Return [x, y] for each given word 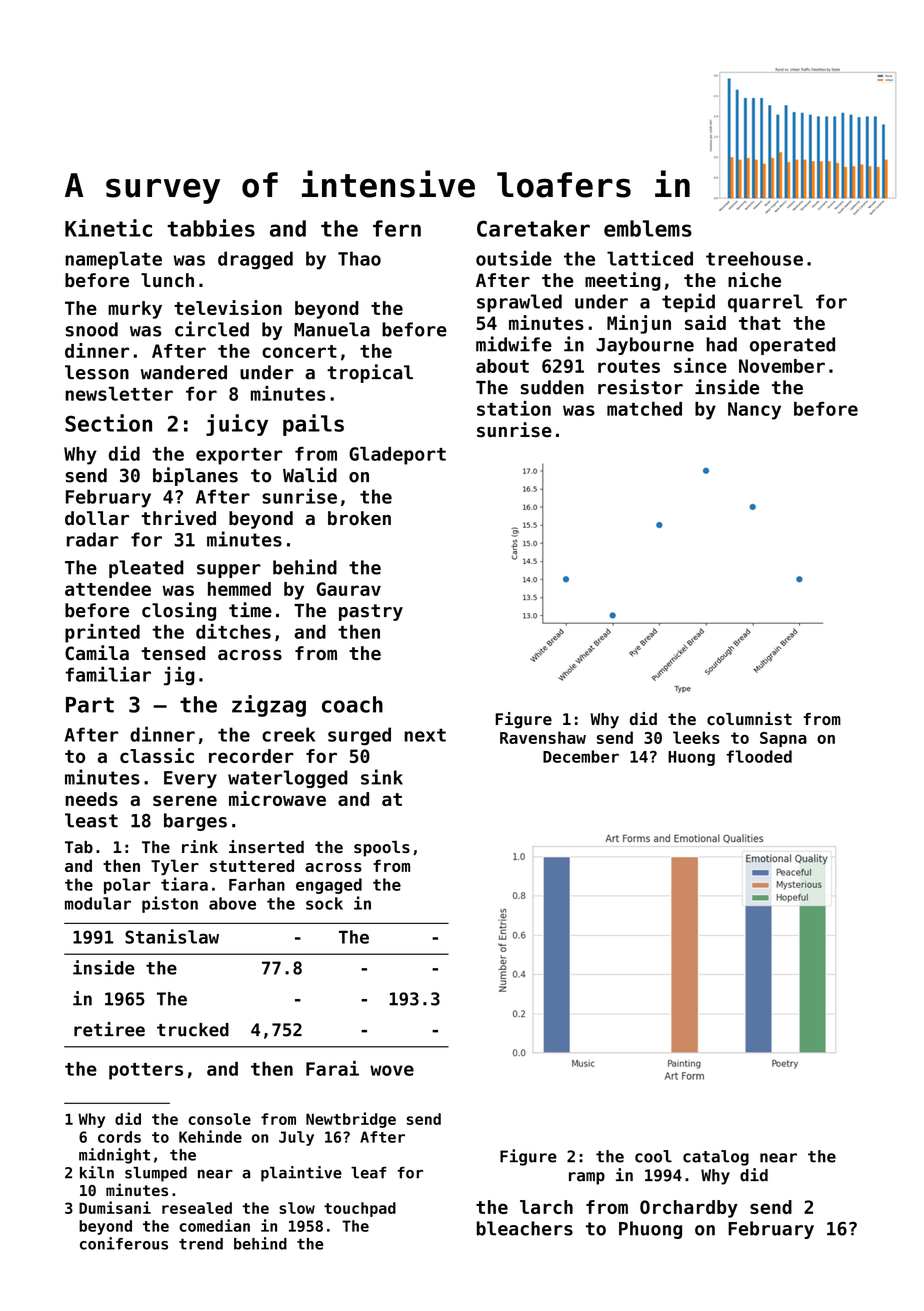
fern [397, 228]
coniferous [124, 1243]
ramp [587, 1178]
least [91, 820]
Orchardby [689, 1209]
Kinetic [108, 228]
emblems [648, 228]
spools [382, 849]
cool [653, 1156]
